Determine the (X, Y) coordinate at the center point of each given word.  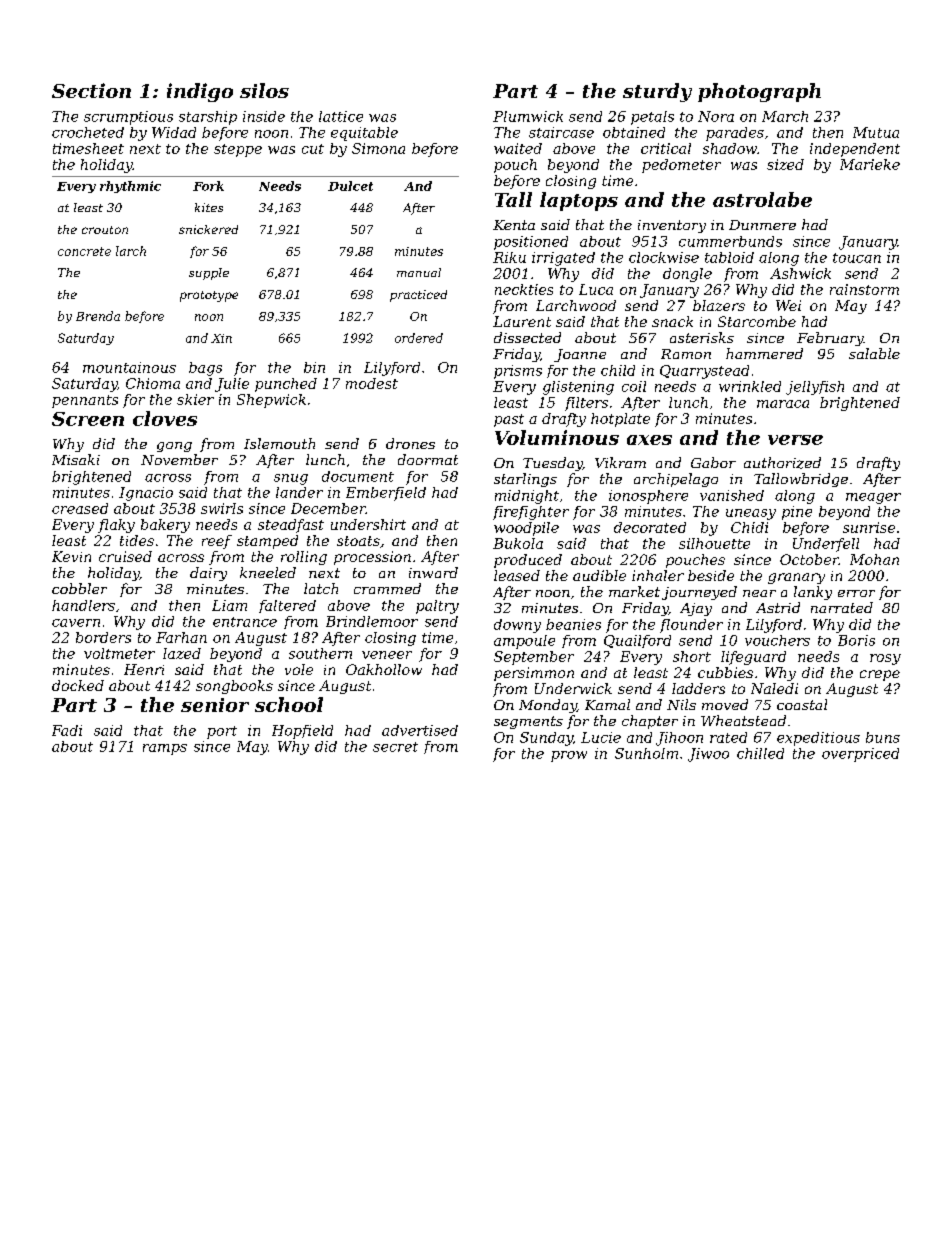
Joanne (580, 355)
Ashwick (800, 273)
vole (299, 669)
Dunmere (762, 225)
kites (209, 207)
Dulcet (350, 186)
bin (314, 367)
